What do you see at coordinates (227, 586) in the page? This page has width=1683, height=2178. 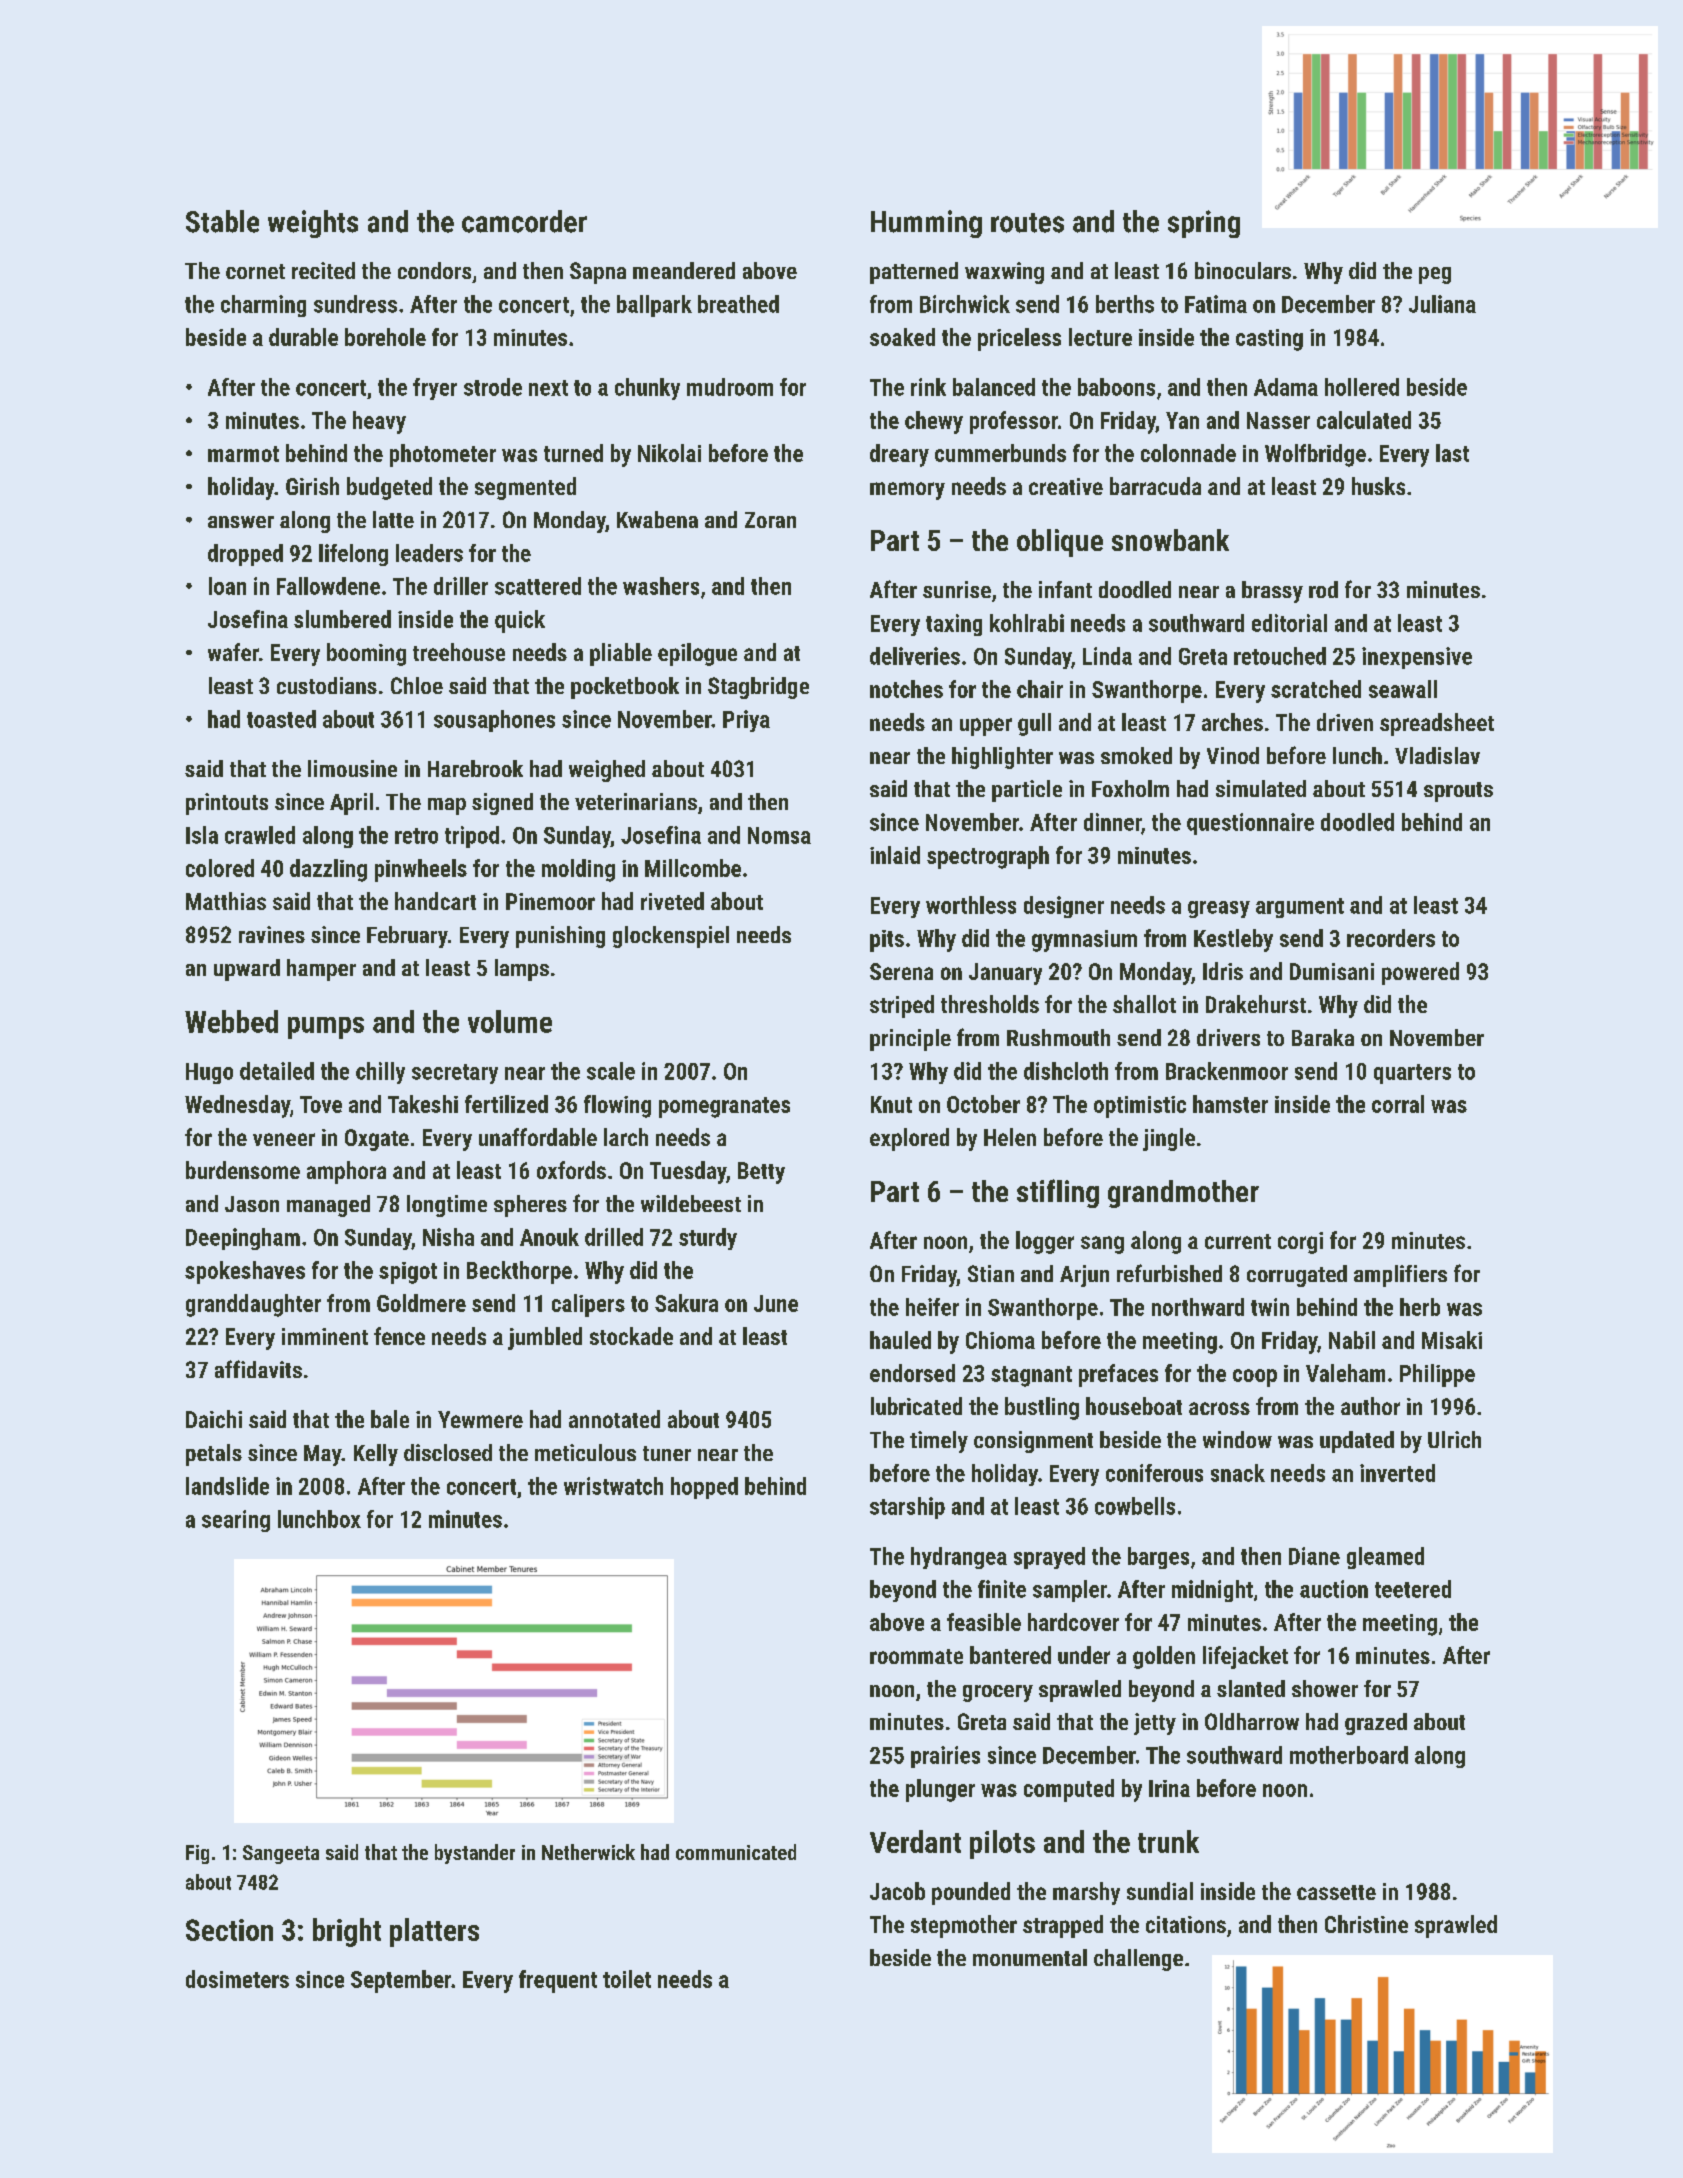 I see `loan` at bounding box center [227, 586].
